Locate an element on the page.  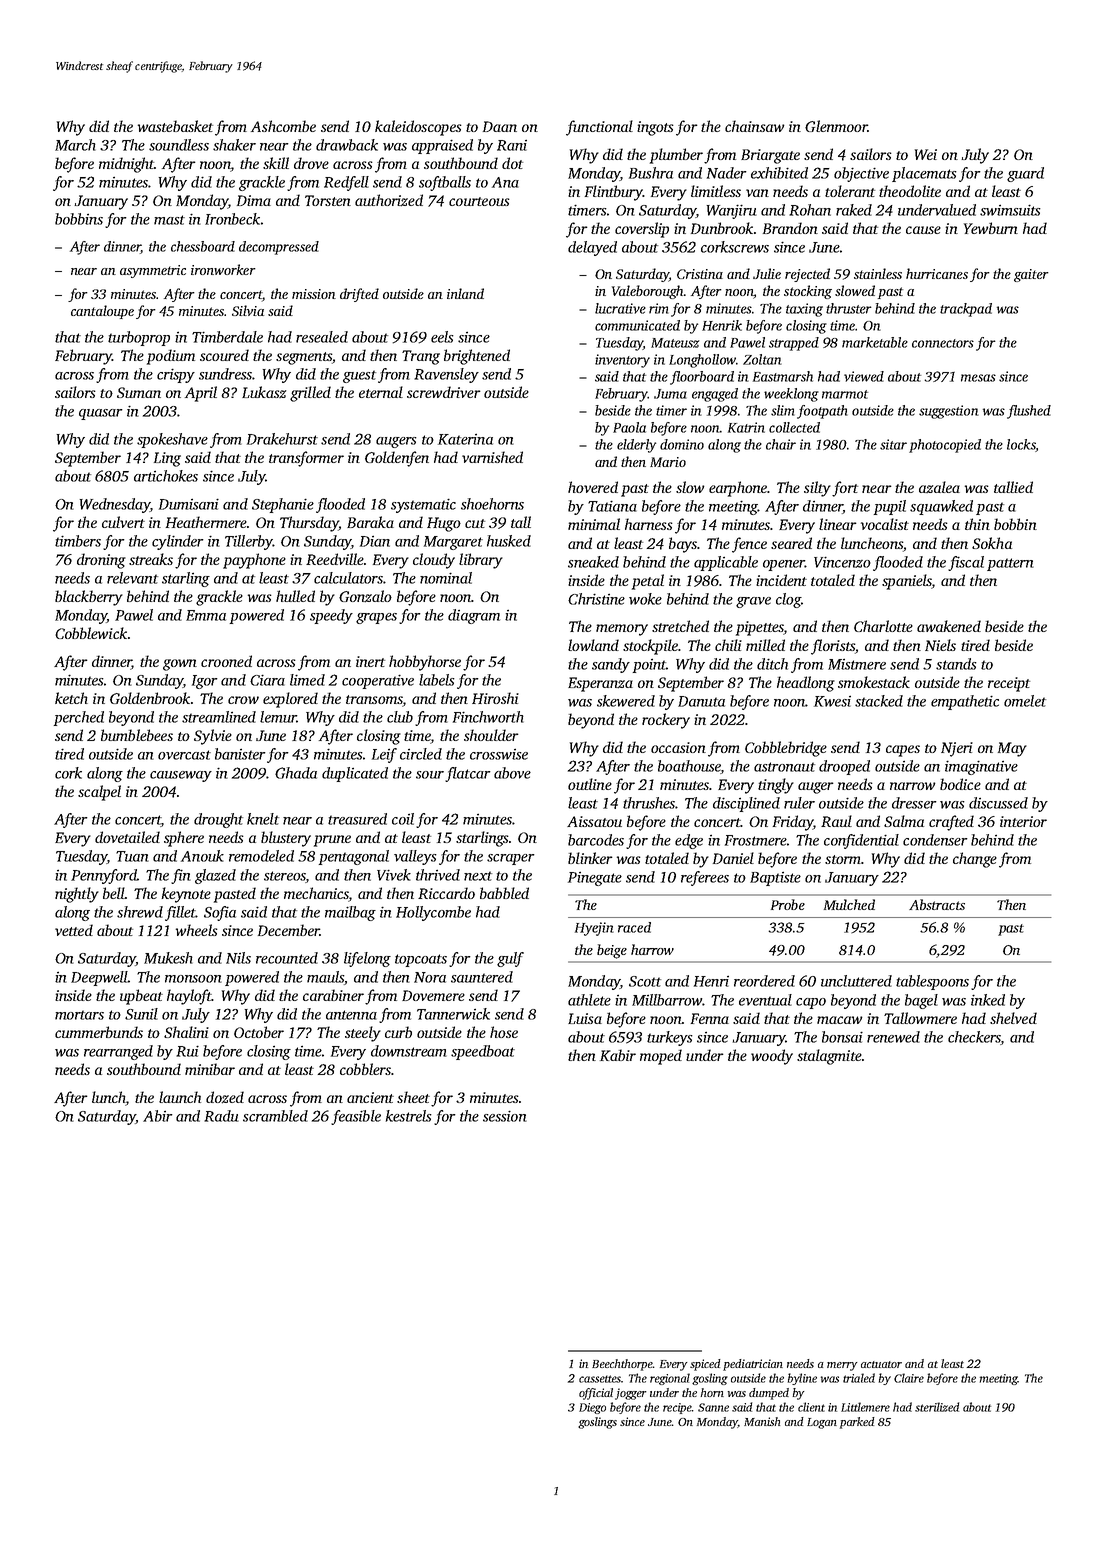
Rani is located at coordinates (512, 145).
